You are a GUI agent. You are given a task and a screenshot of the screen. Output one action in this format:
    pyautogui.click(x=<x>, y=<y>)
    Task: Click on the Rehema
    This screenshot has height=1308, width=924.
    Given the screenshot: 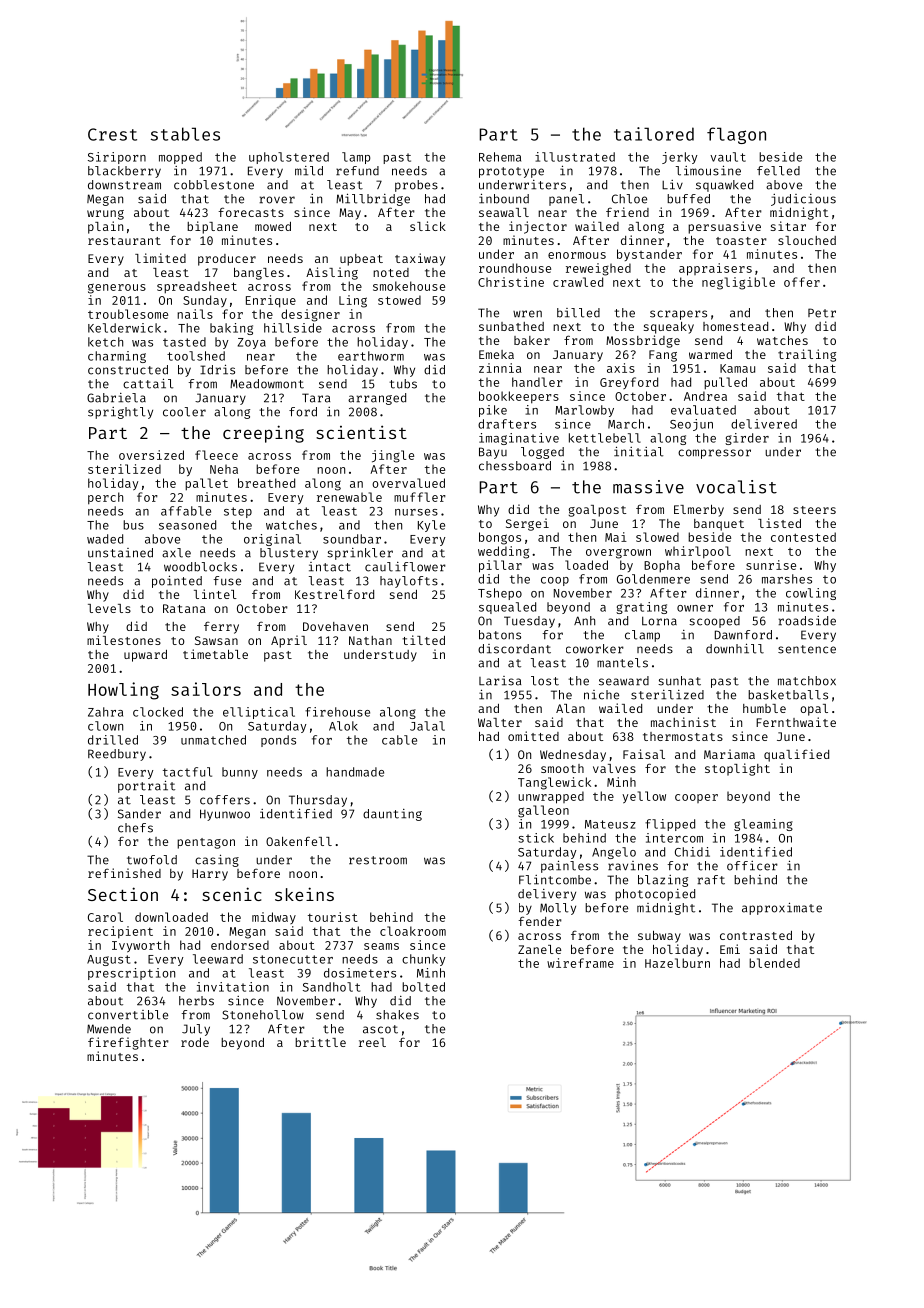 What is the action you would take?
    pyautogui.click(x=500, y=157)
